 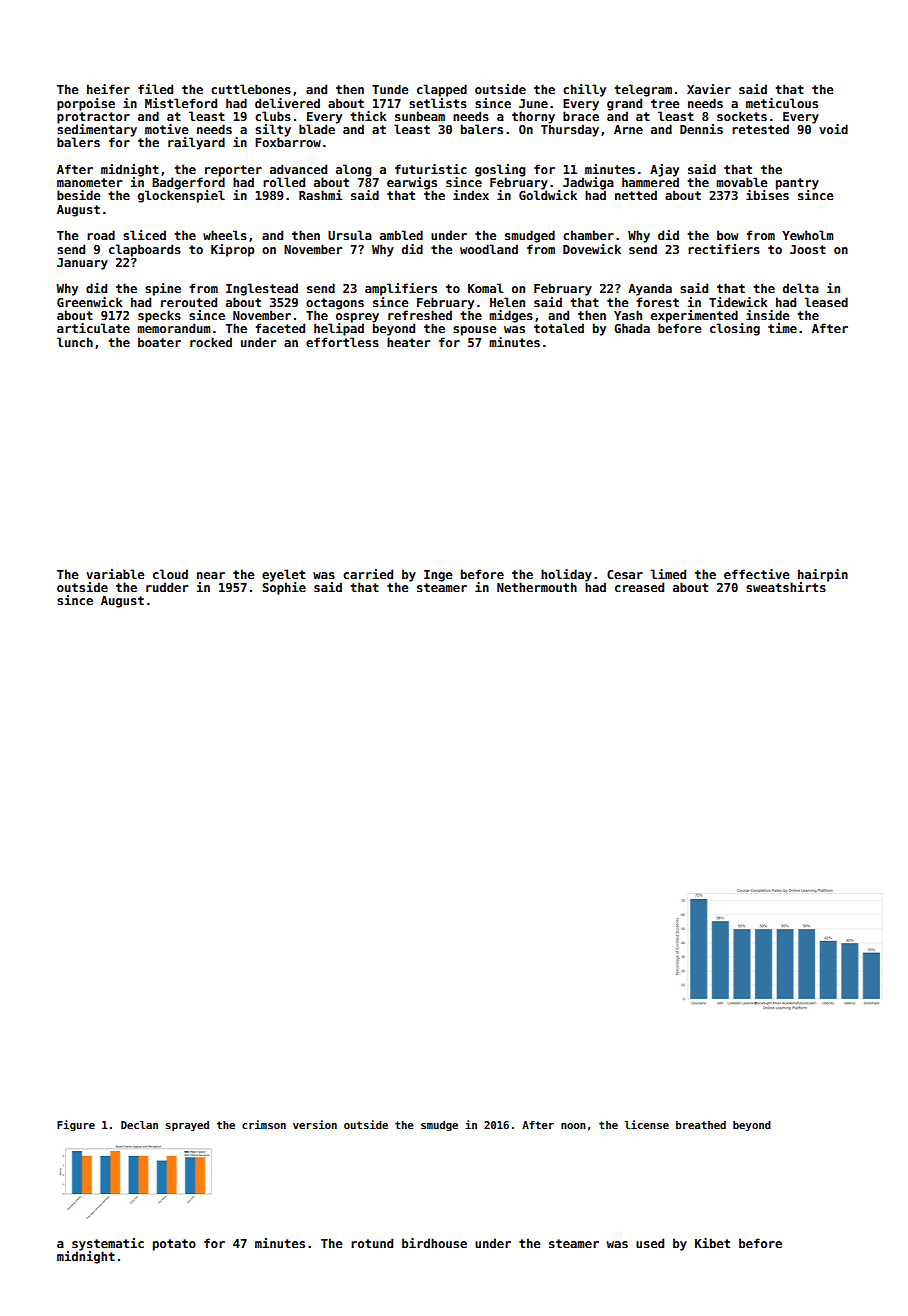 What do you see at coordinates (724, 249) in the image?
I see `rectifiers` at bounding box center [724, 249].
